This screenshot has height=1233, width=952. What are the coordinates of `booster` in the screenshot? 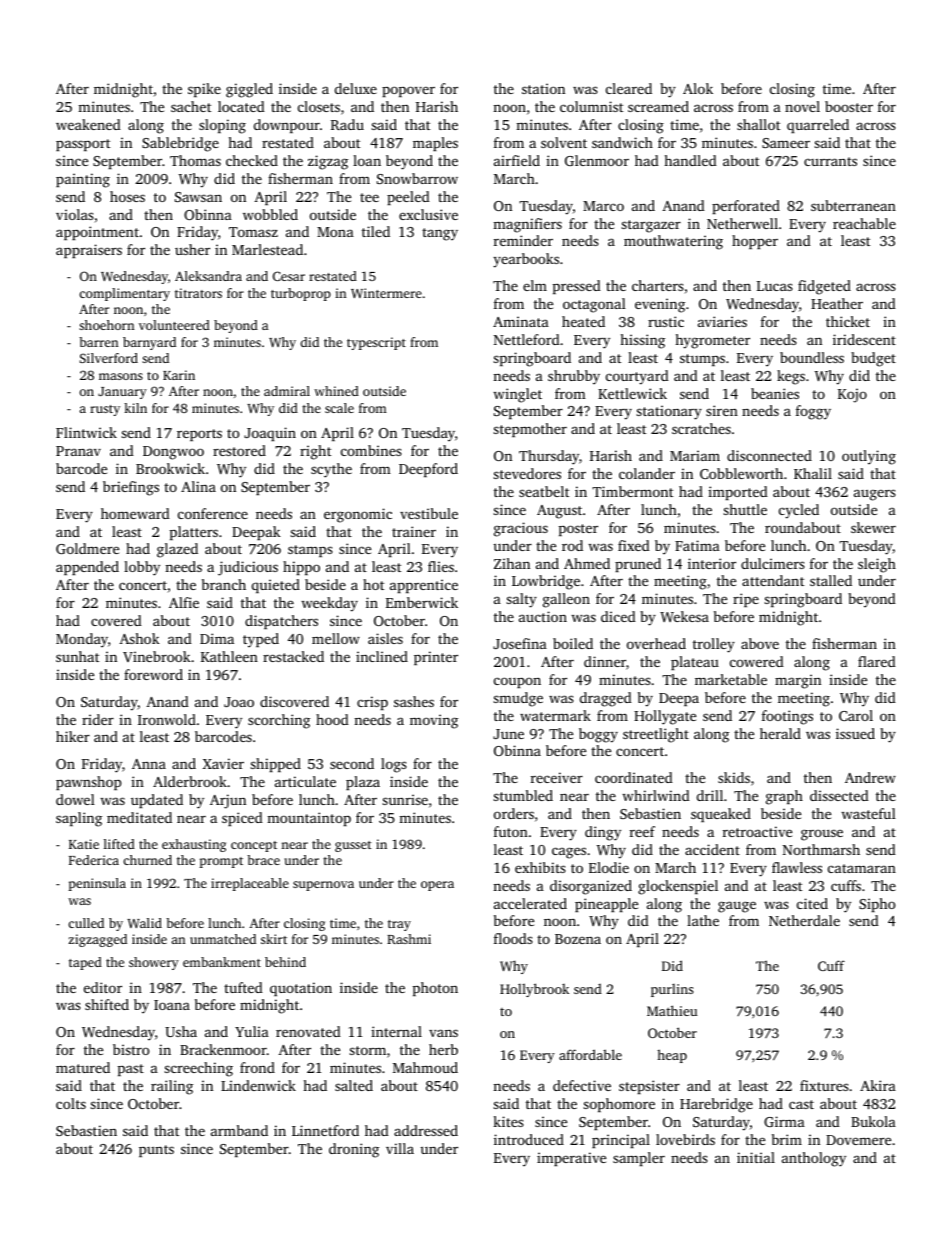 It's located at (849, 106).
